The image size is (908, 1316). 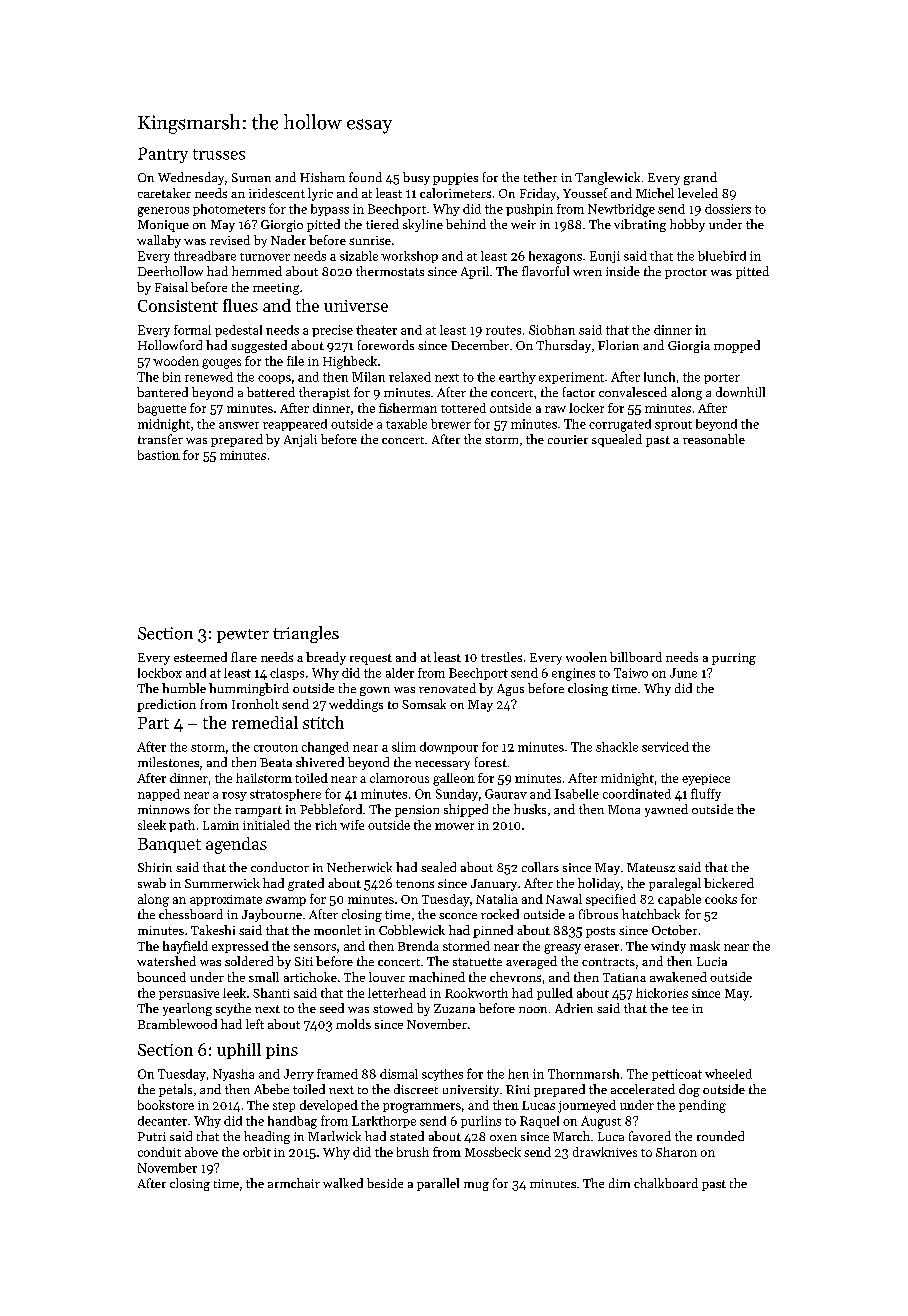 What do you see at coordinates (737, 346) in the screenshot?
I see `mopped` at bounding box center [737, 346].
